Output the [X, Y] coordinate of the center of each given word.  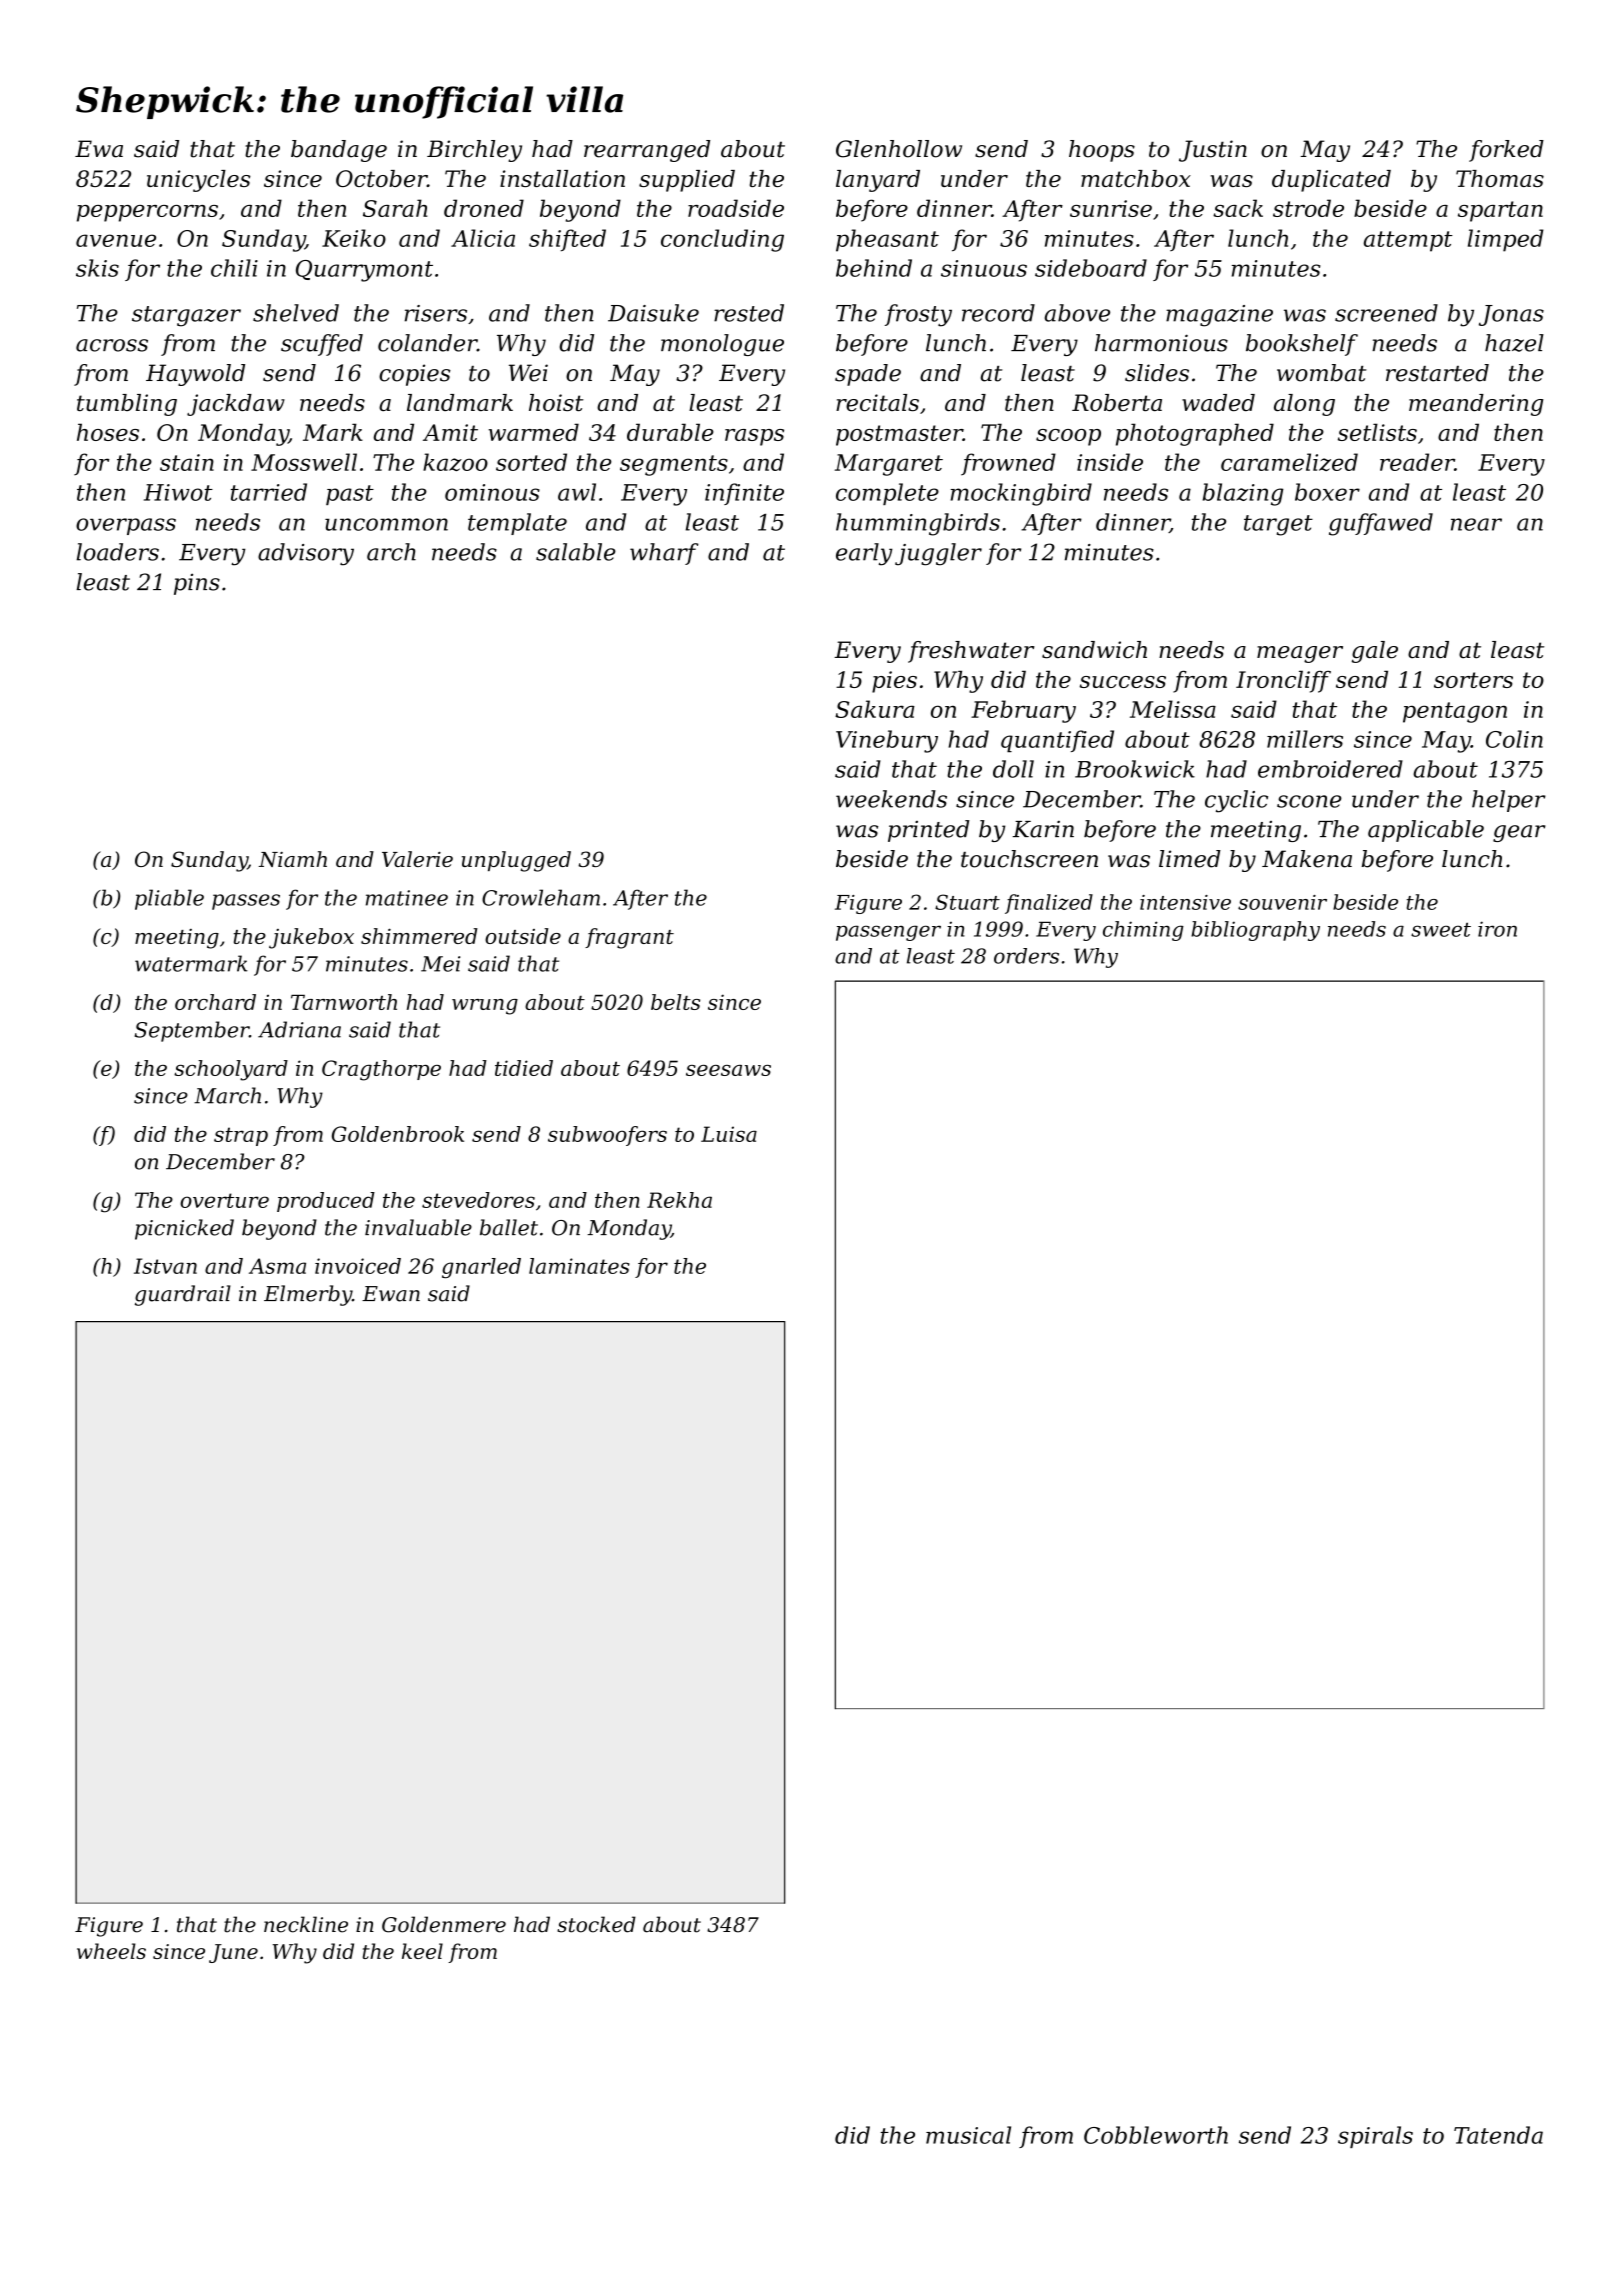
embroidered [1330, 769]
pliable [169, 899]
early [864, 554]
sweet [1441, 929]
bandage [339, 151]
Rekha [679, 1200]
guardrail [183, 1295]
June [233, 1953]
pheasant [887, 240]
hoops [1102, 151]
